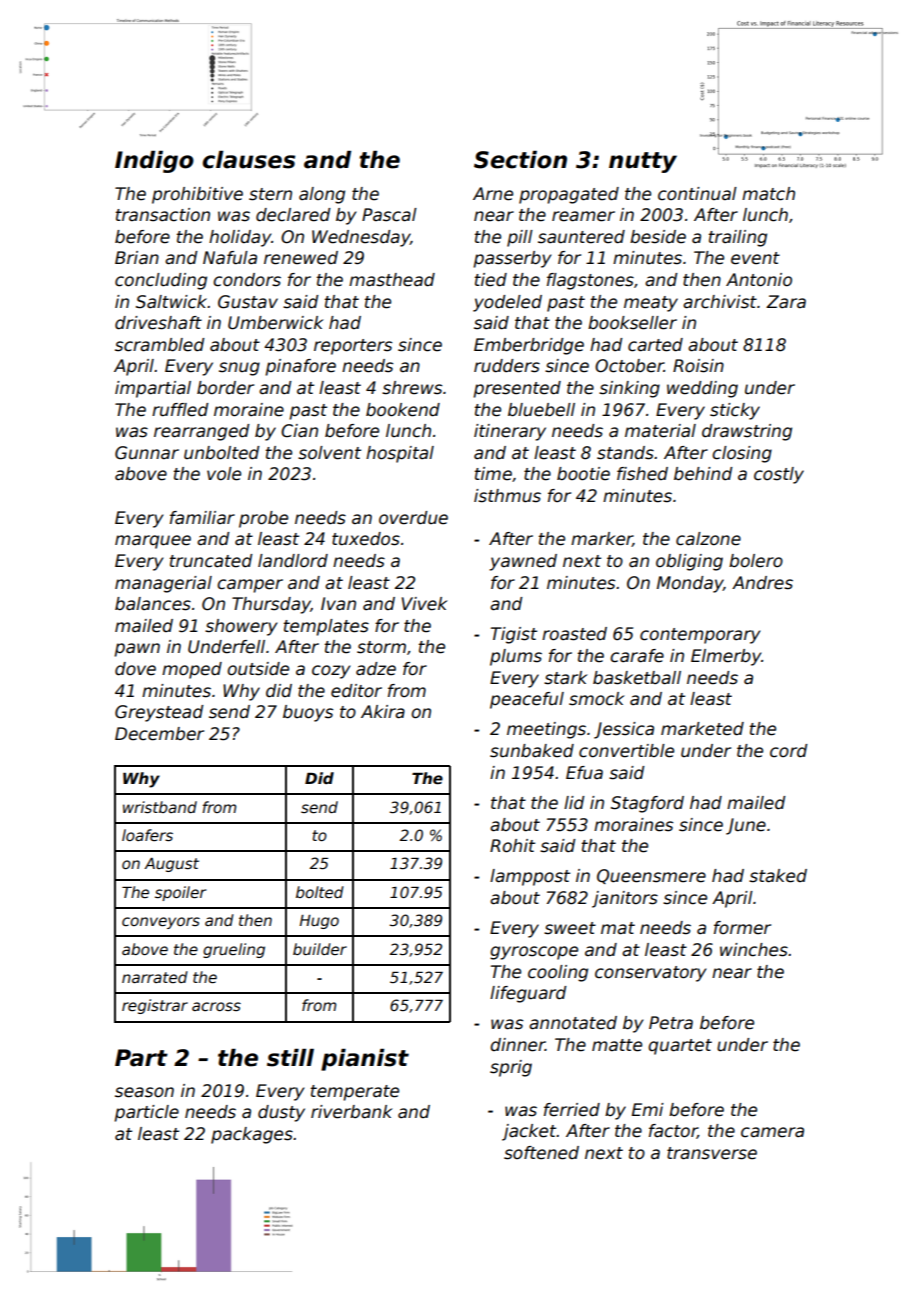 The width and height of the page is (924, 1314). Describe the element at coordinates (643, 162) in the page. I see `nutty` at that location.
